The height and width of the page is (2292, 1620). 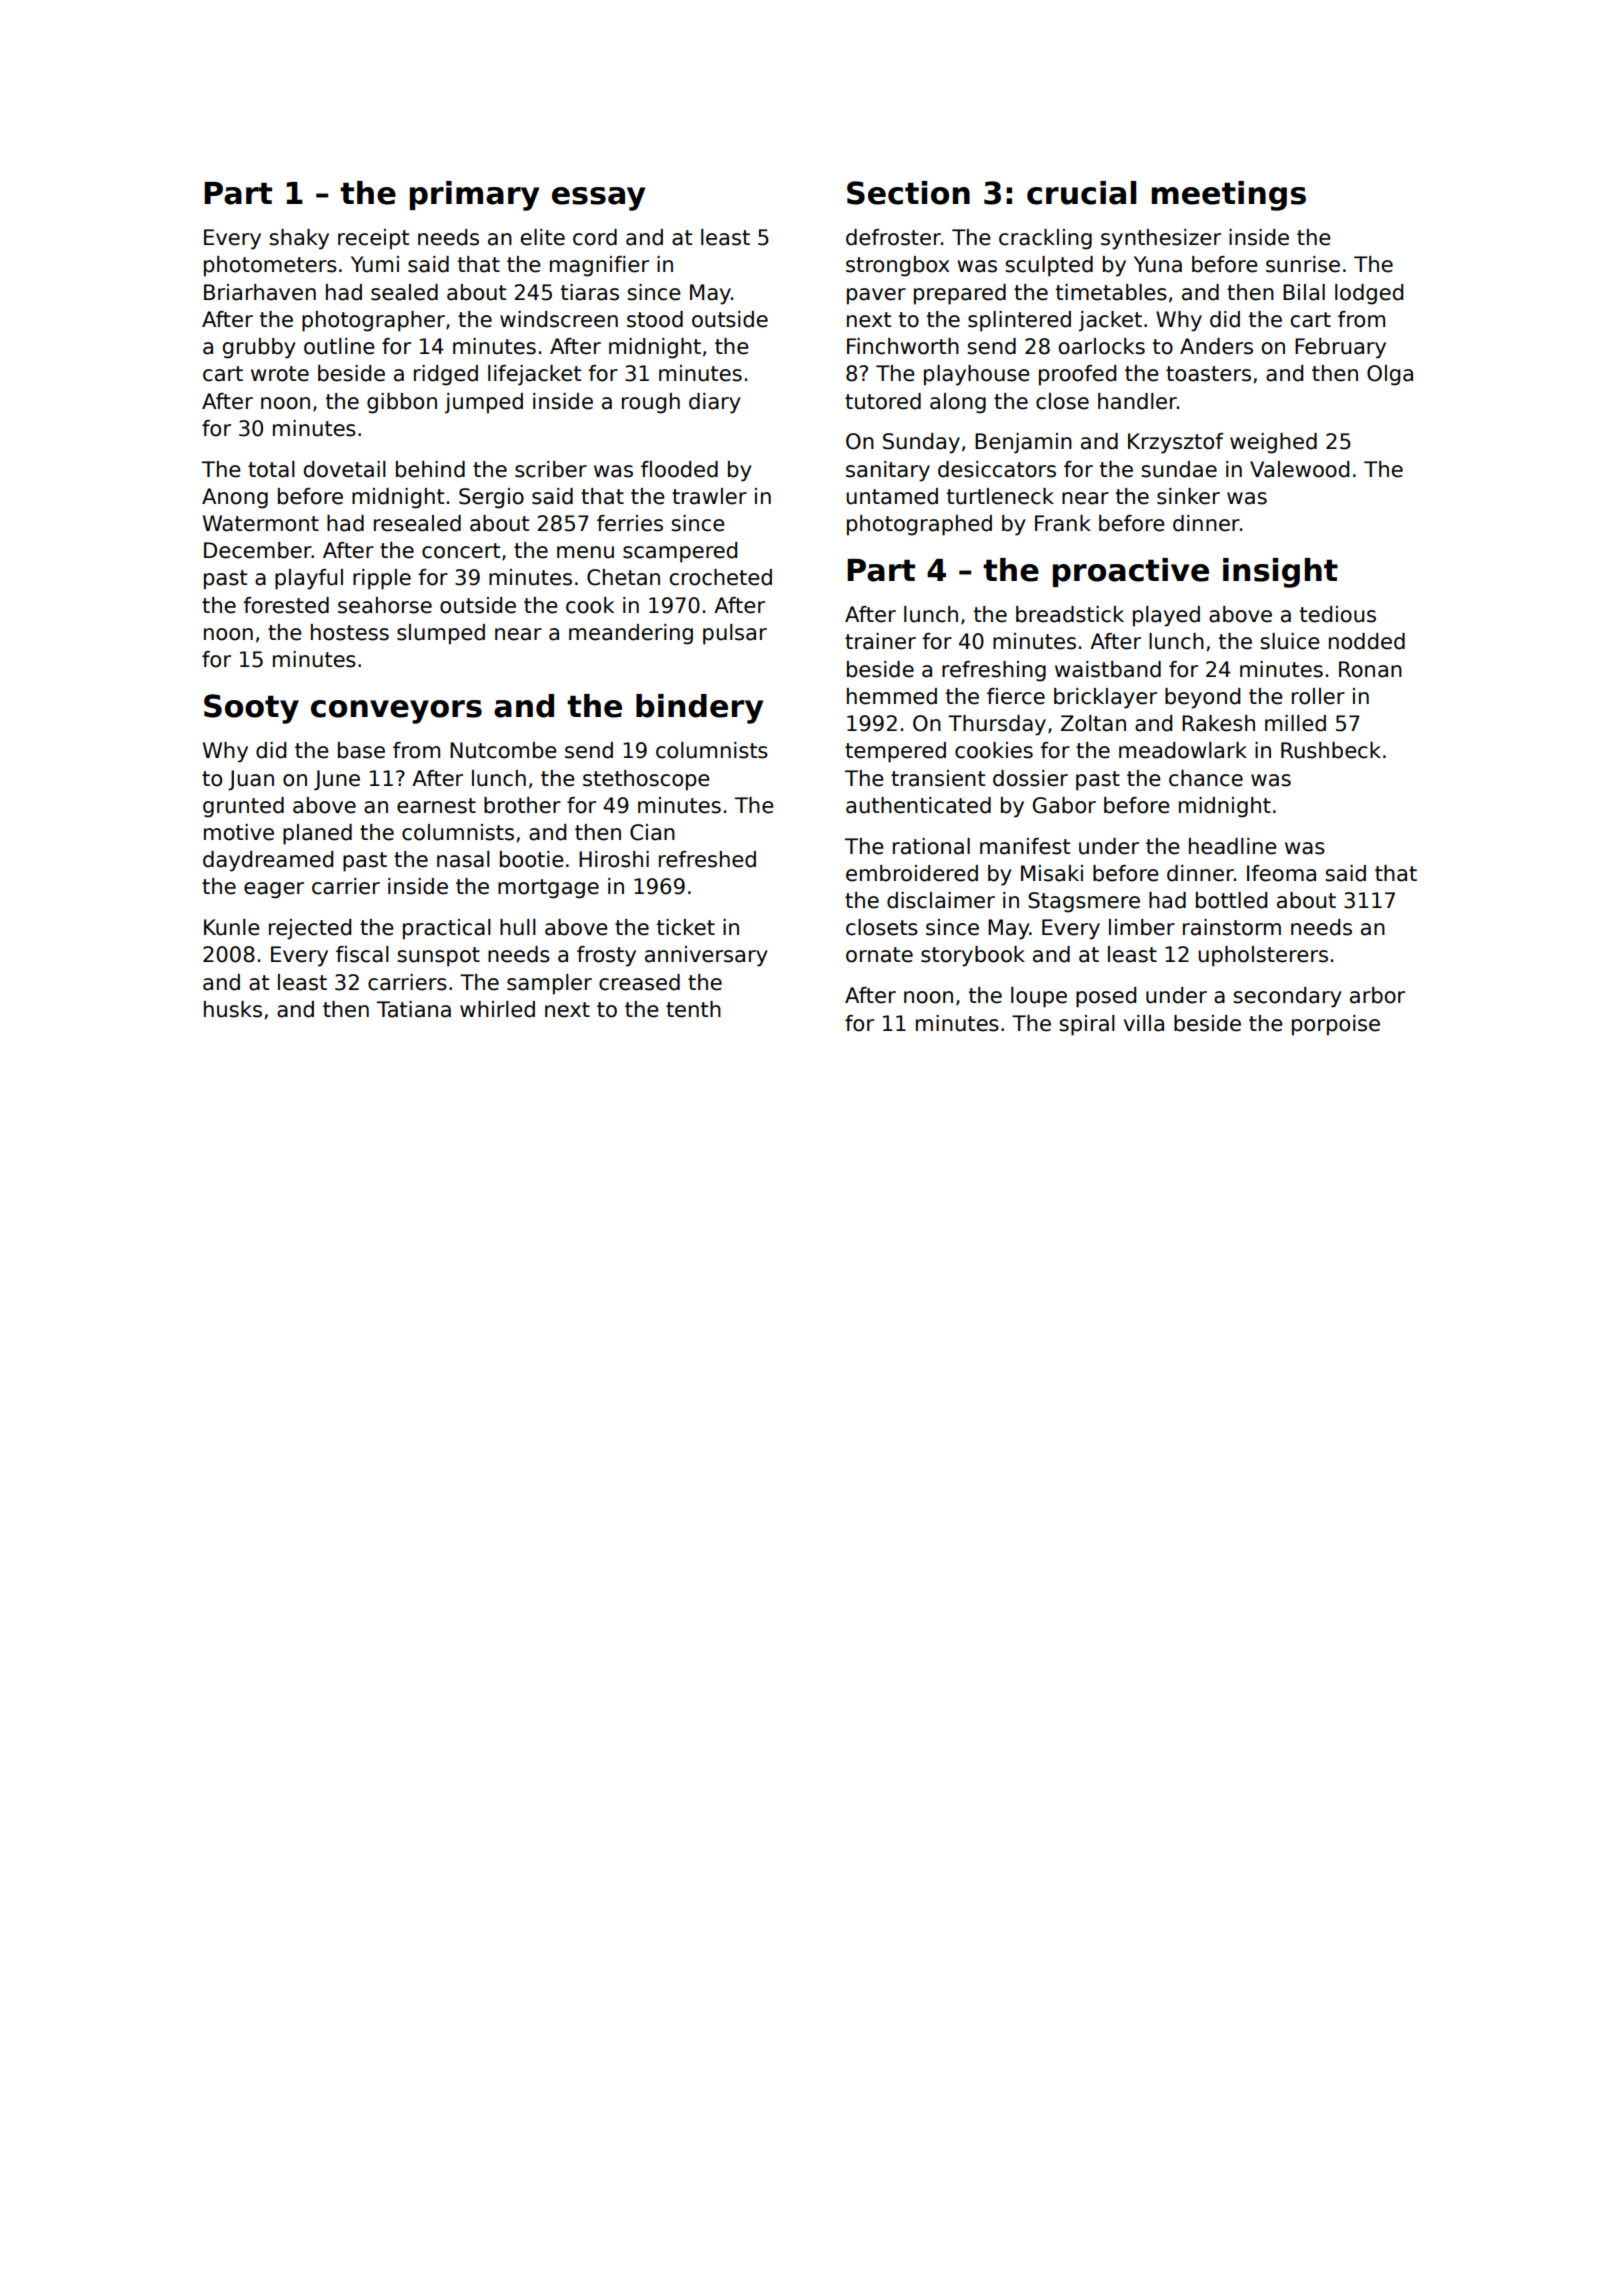 I want to click on ornate, so click(x=879, y=955).
